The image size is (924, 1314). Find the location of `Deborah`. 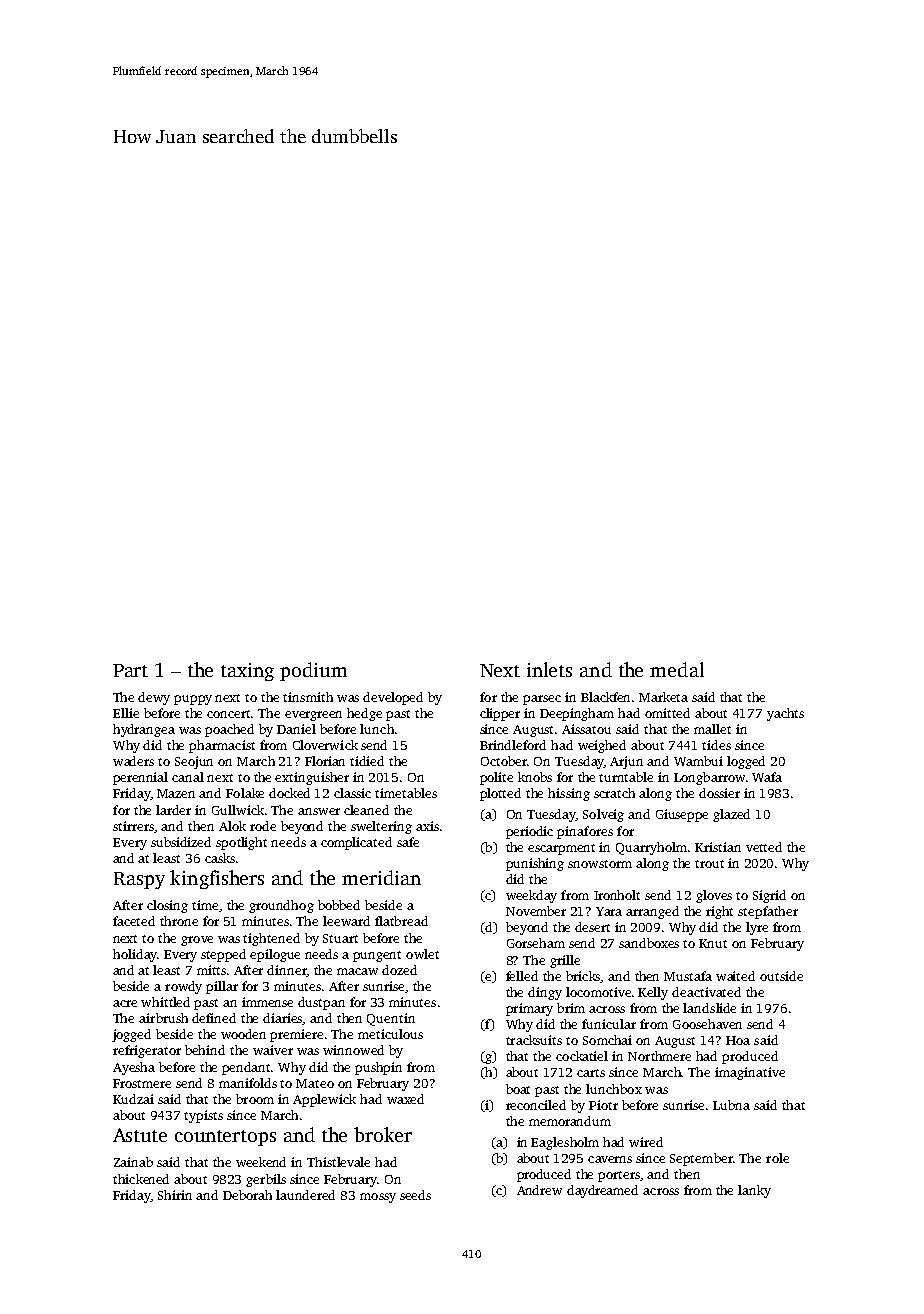

Deborah is located at coordinates (247, 1195).
